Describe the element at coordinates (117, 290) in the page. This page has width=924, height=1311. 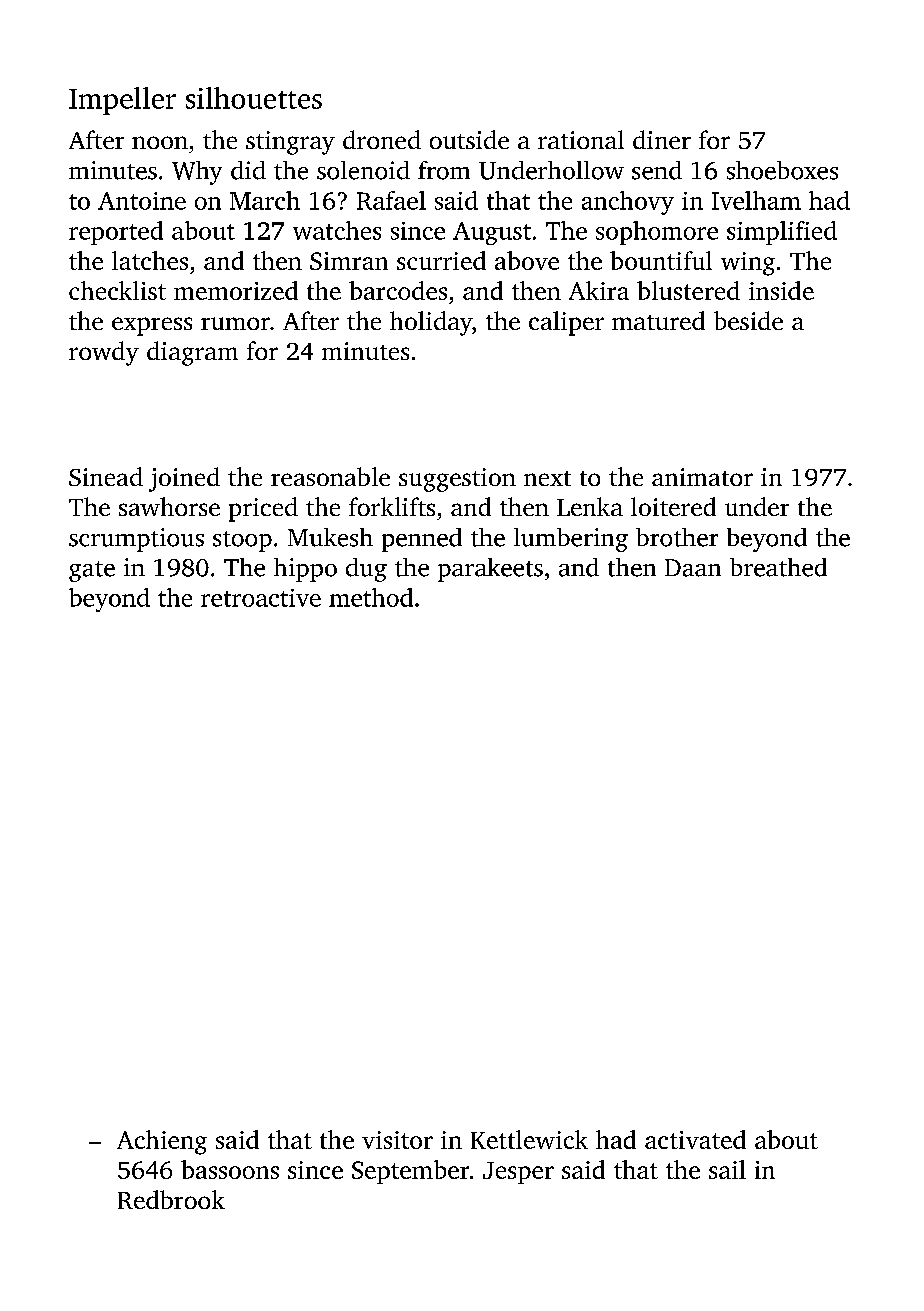
I see `checklist` at that location.
